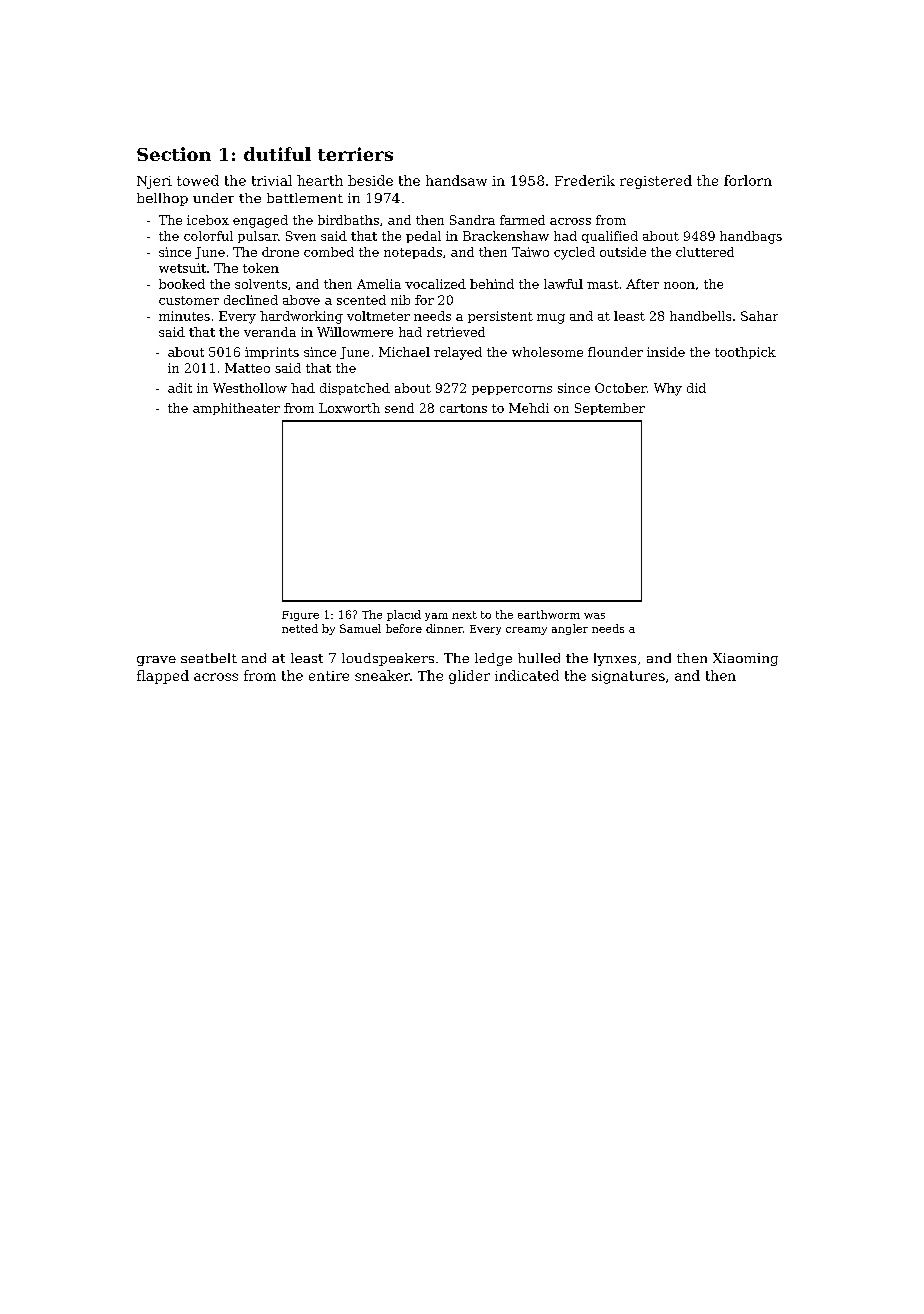  What do you see at coordinates (748, 180) in the screenshot?
I see `forlorn` at bounding box center [748, 180].
